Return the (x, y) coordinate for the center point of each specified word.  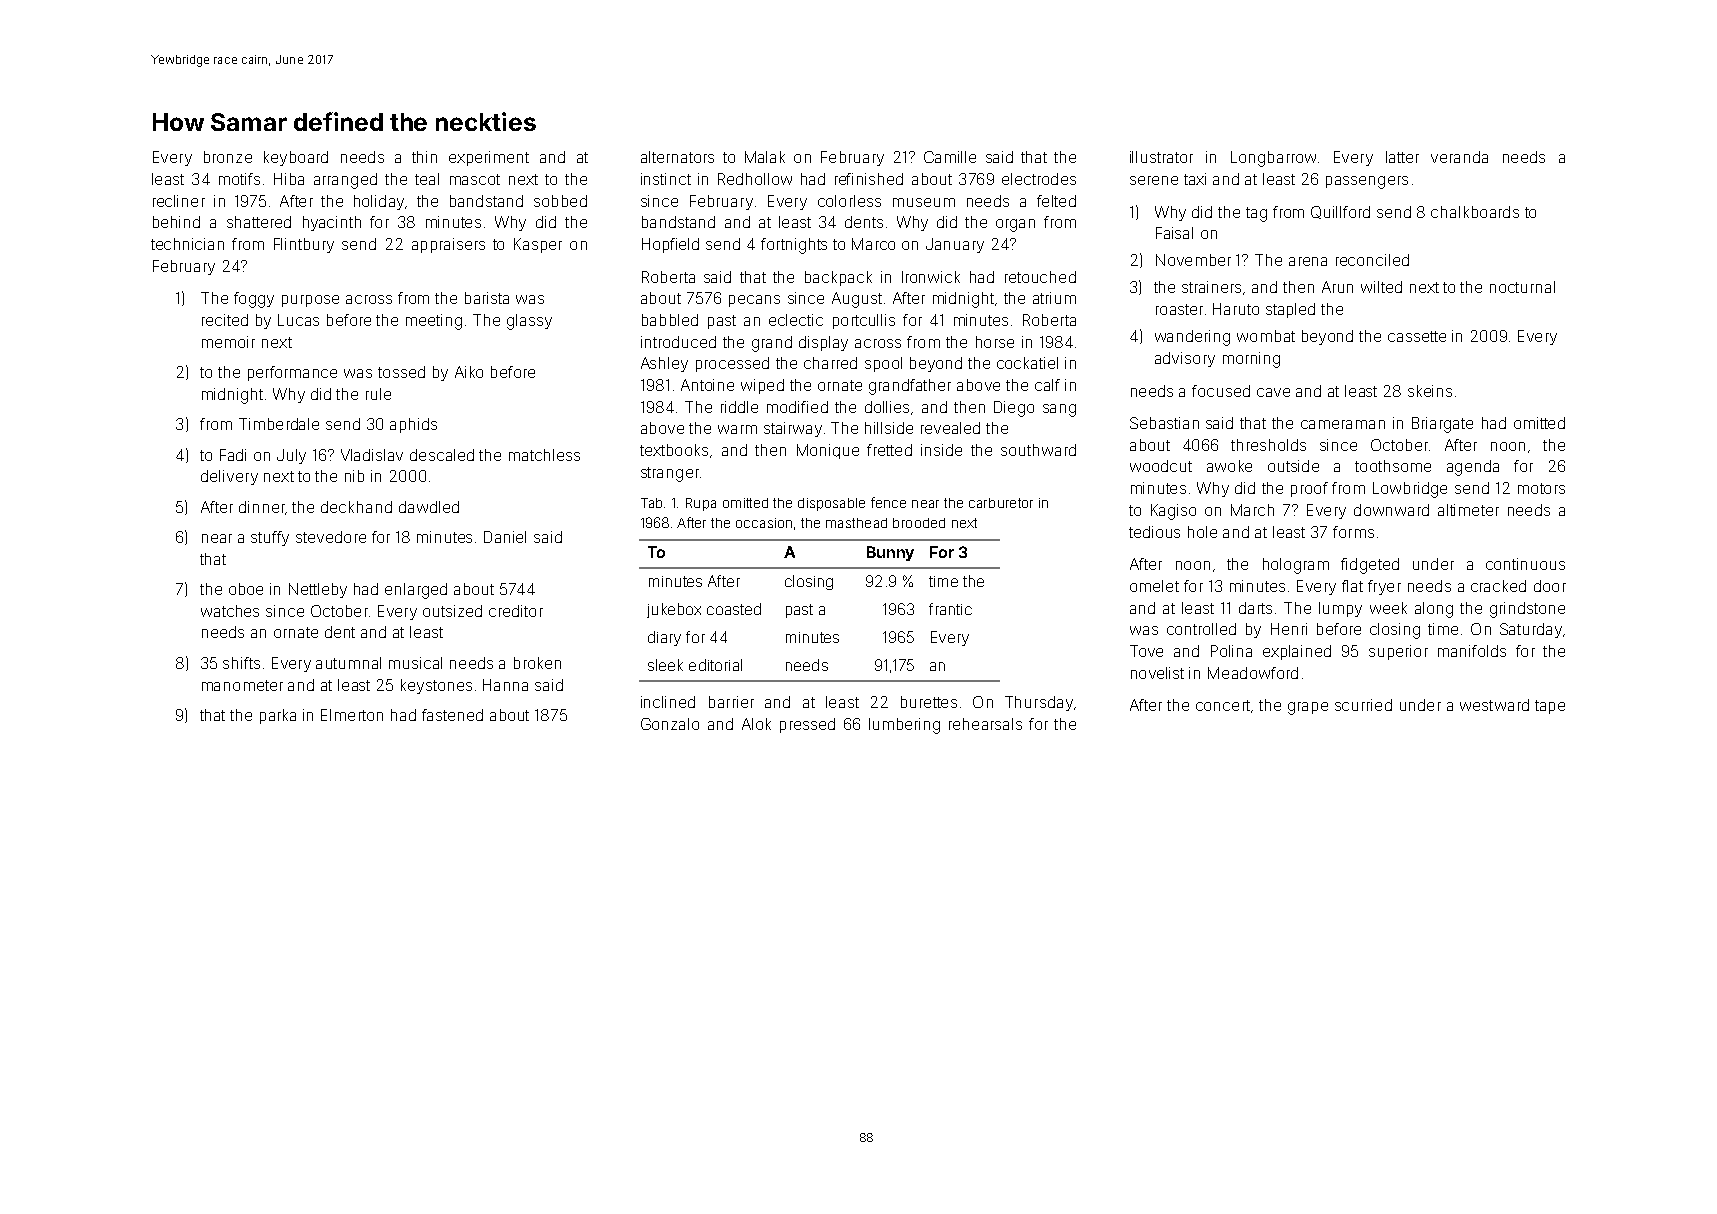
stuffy (270, 538)
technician (187, 244)
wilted (1381, 287)
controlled (1201, 629)
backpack (838, 278)
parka (278, 716)
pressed (807, 725)
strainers (1211, 287)
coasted (734, 609)
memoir (228, 342)
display (823, 343)
